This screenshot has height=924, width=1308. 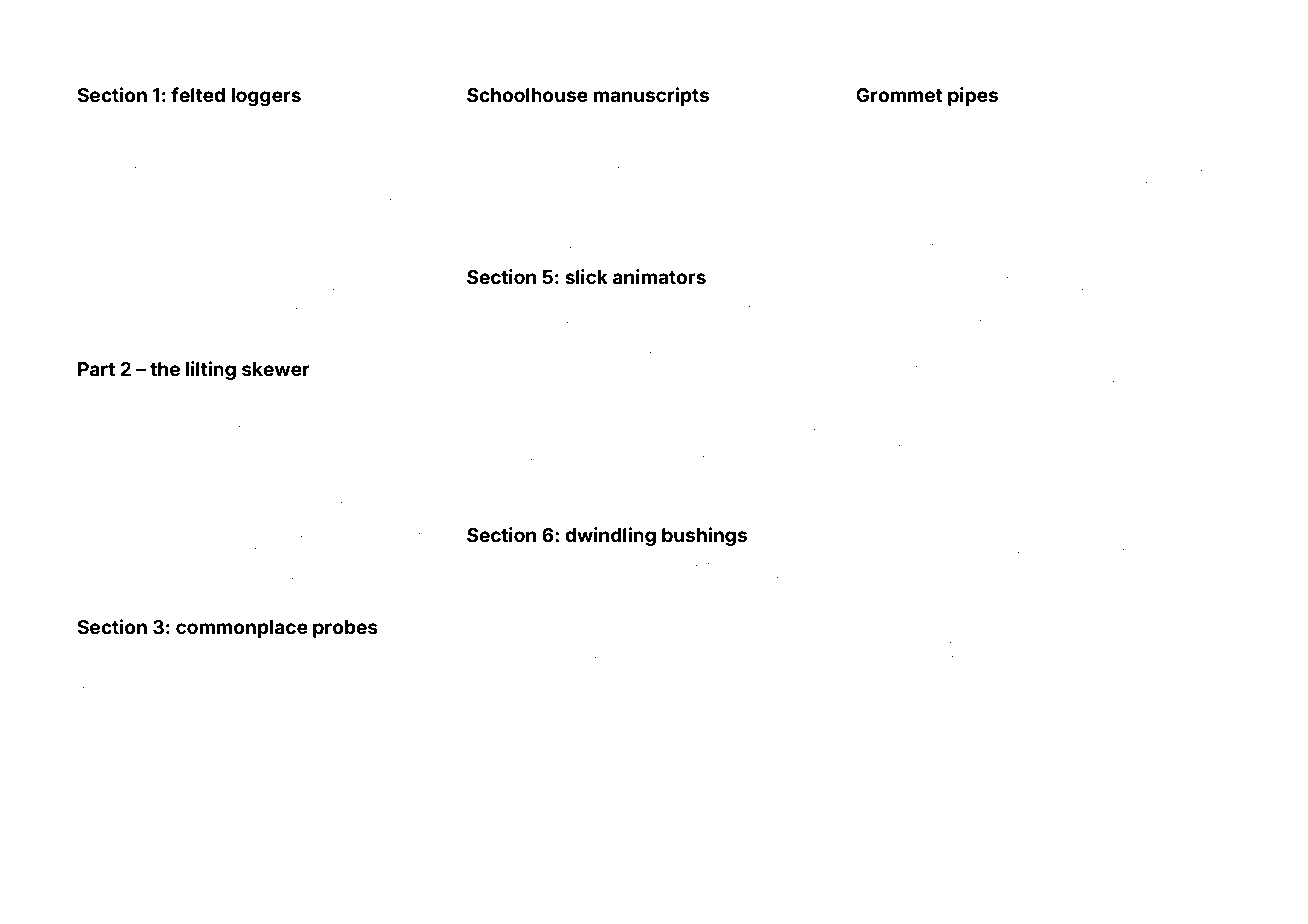 I want to click on snowbound, so click(x=112, y=213).
